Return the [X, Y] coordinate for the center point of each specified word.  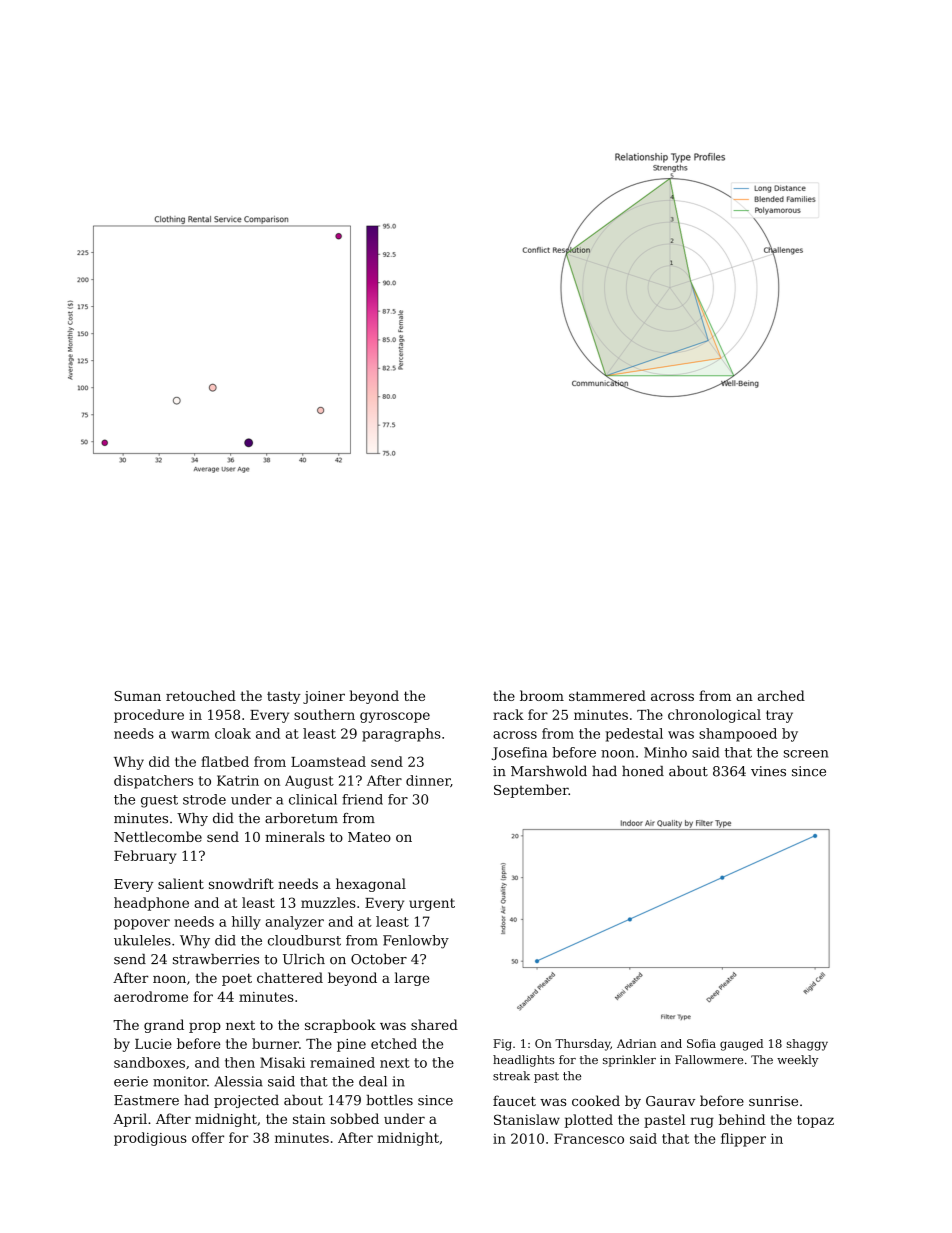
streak [511, 1076]
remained [342, 1062]
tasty [284, 697]
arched [781, 695]
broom [542, 695]
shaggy [807, 1045]
